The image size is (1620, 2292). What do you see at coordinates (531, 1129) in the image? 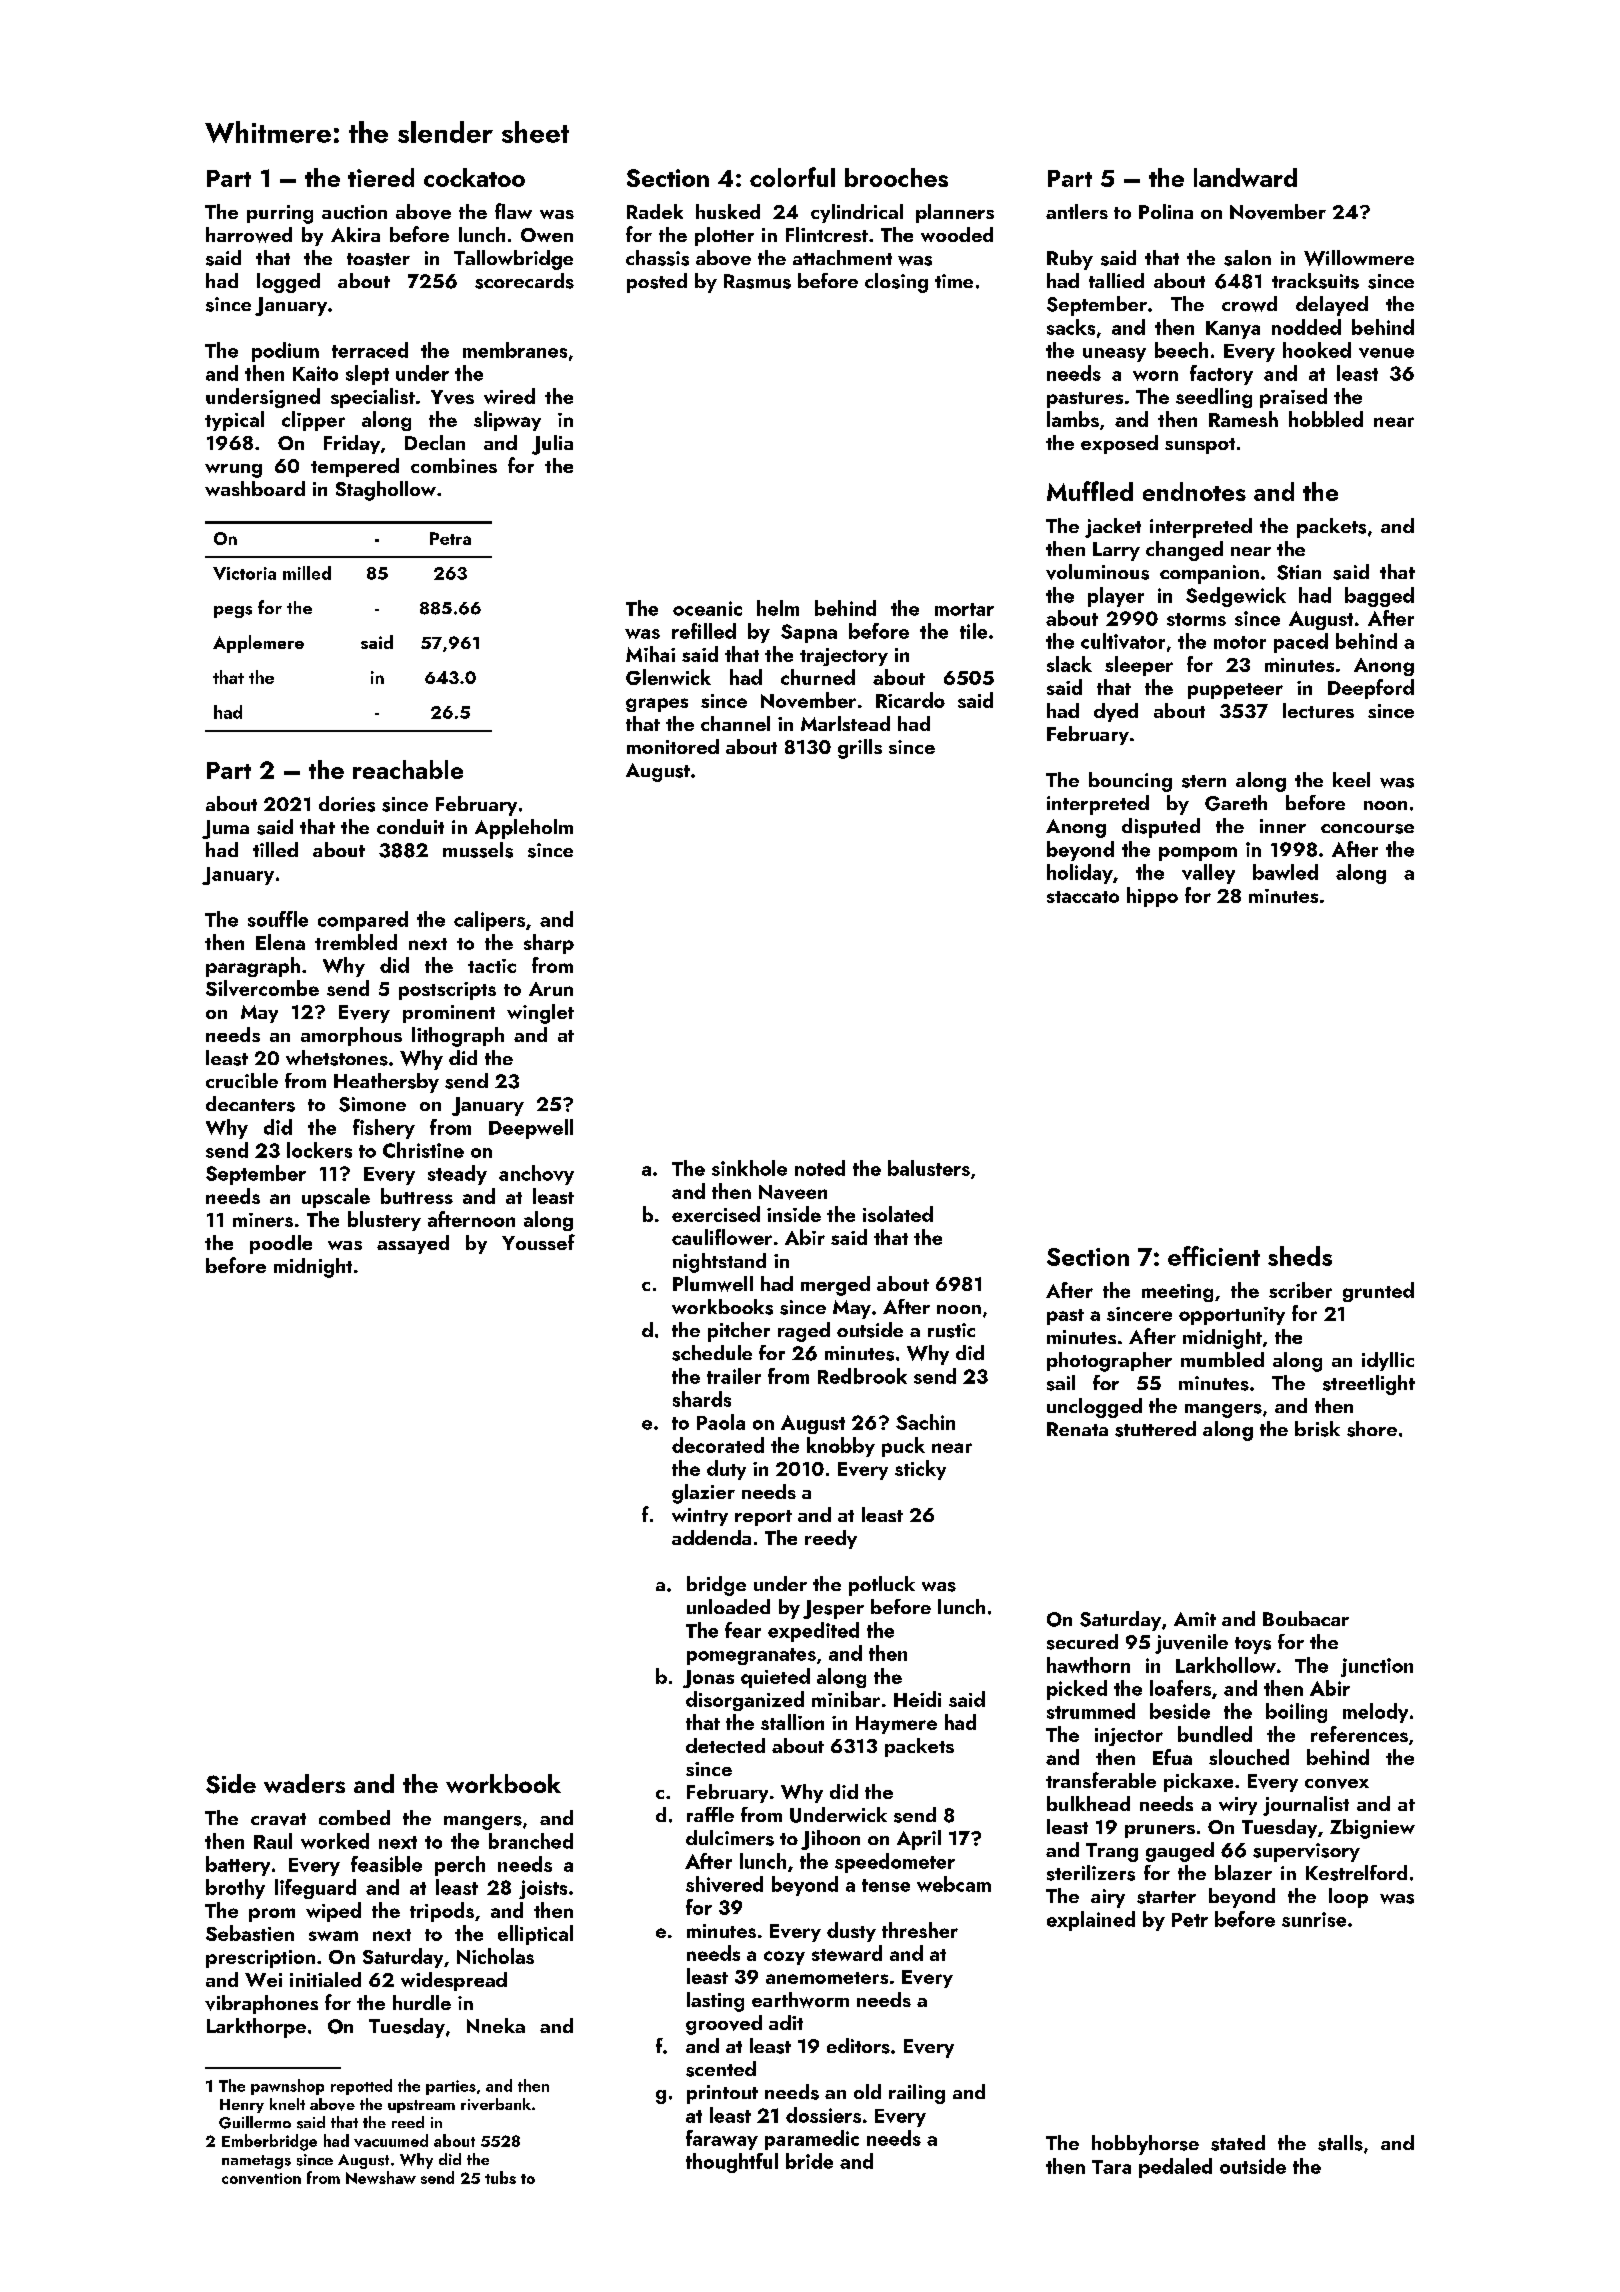
I see `Deepwell` at bounding box center [531, 1129].
